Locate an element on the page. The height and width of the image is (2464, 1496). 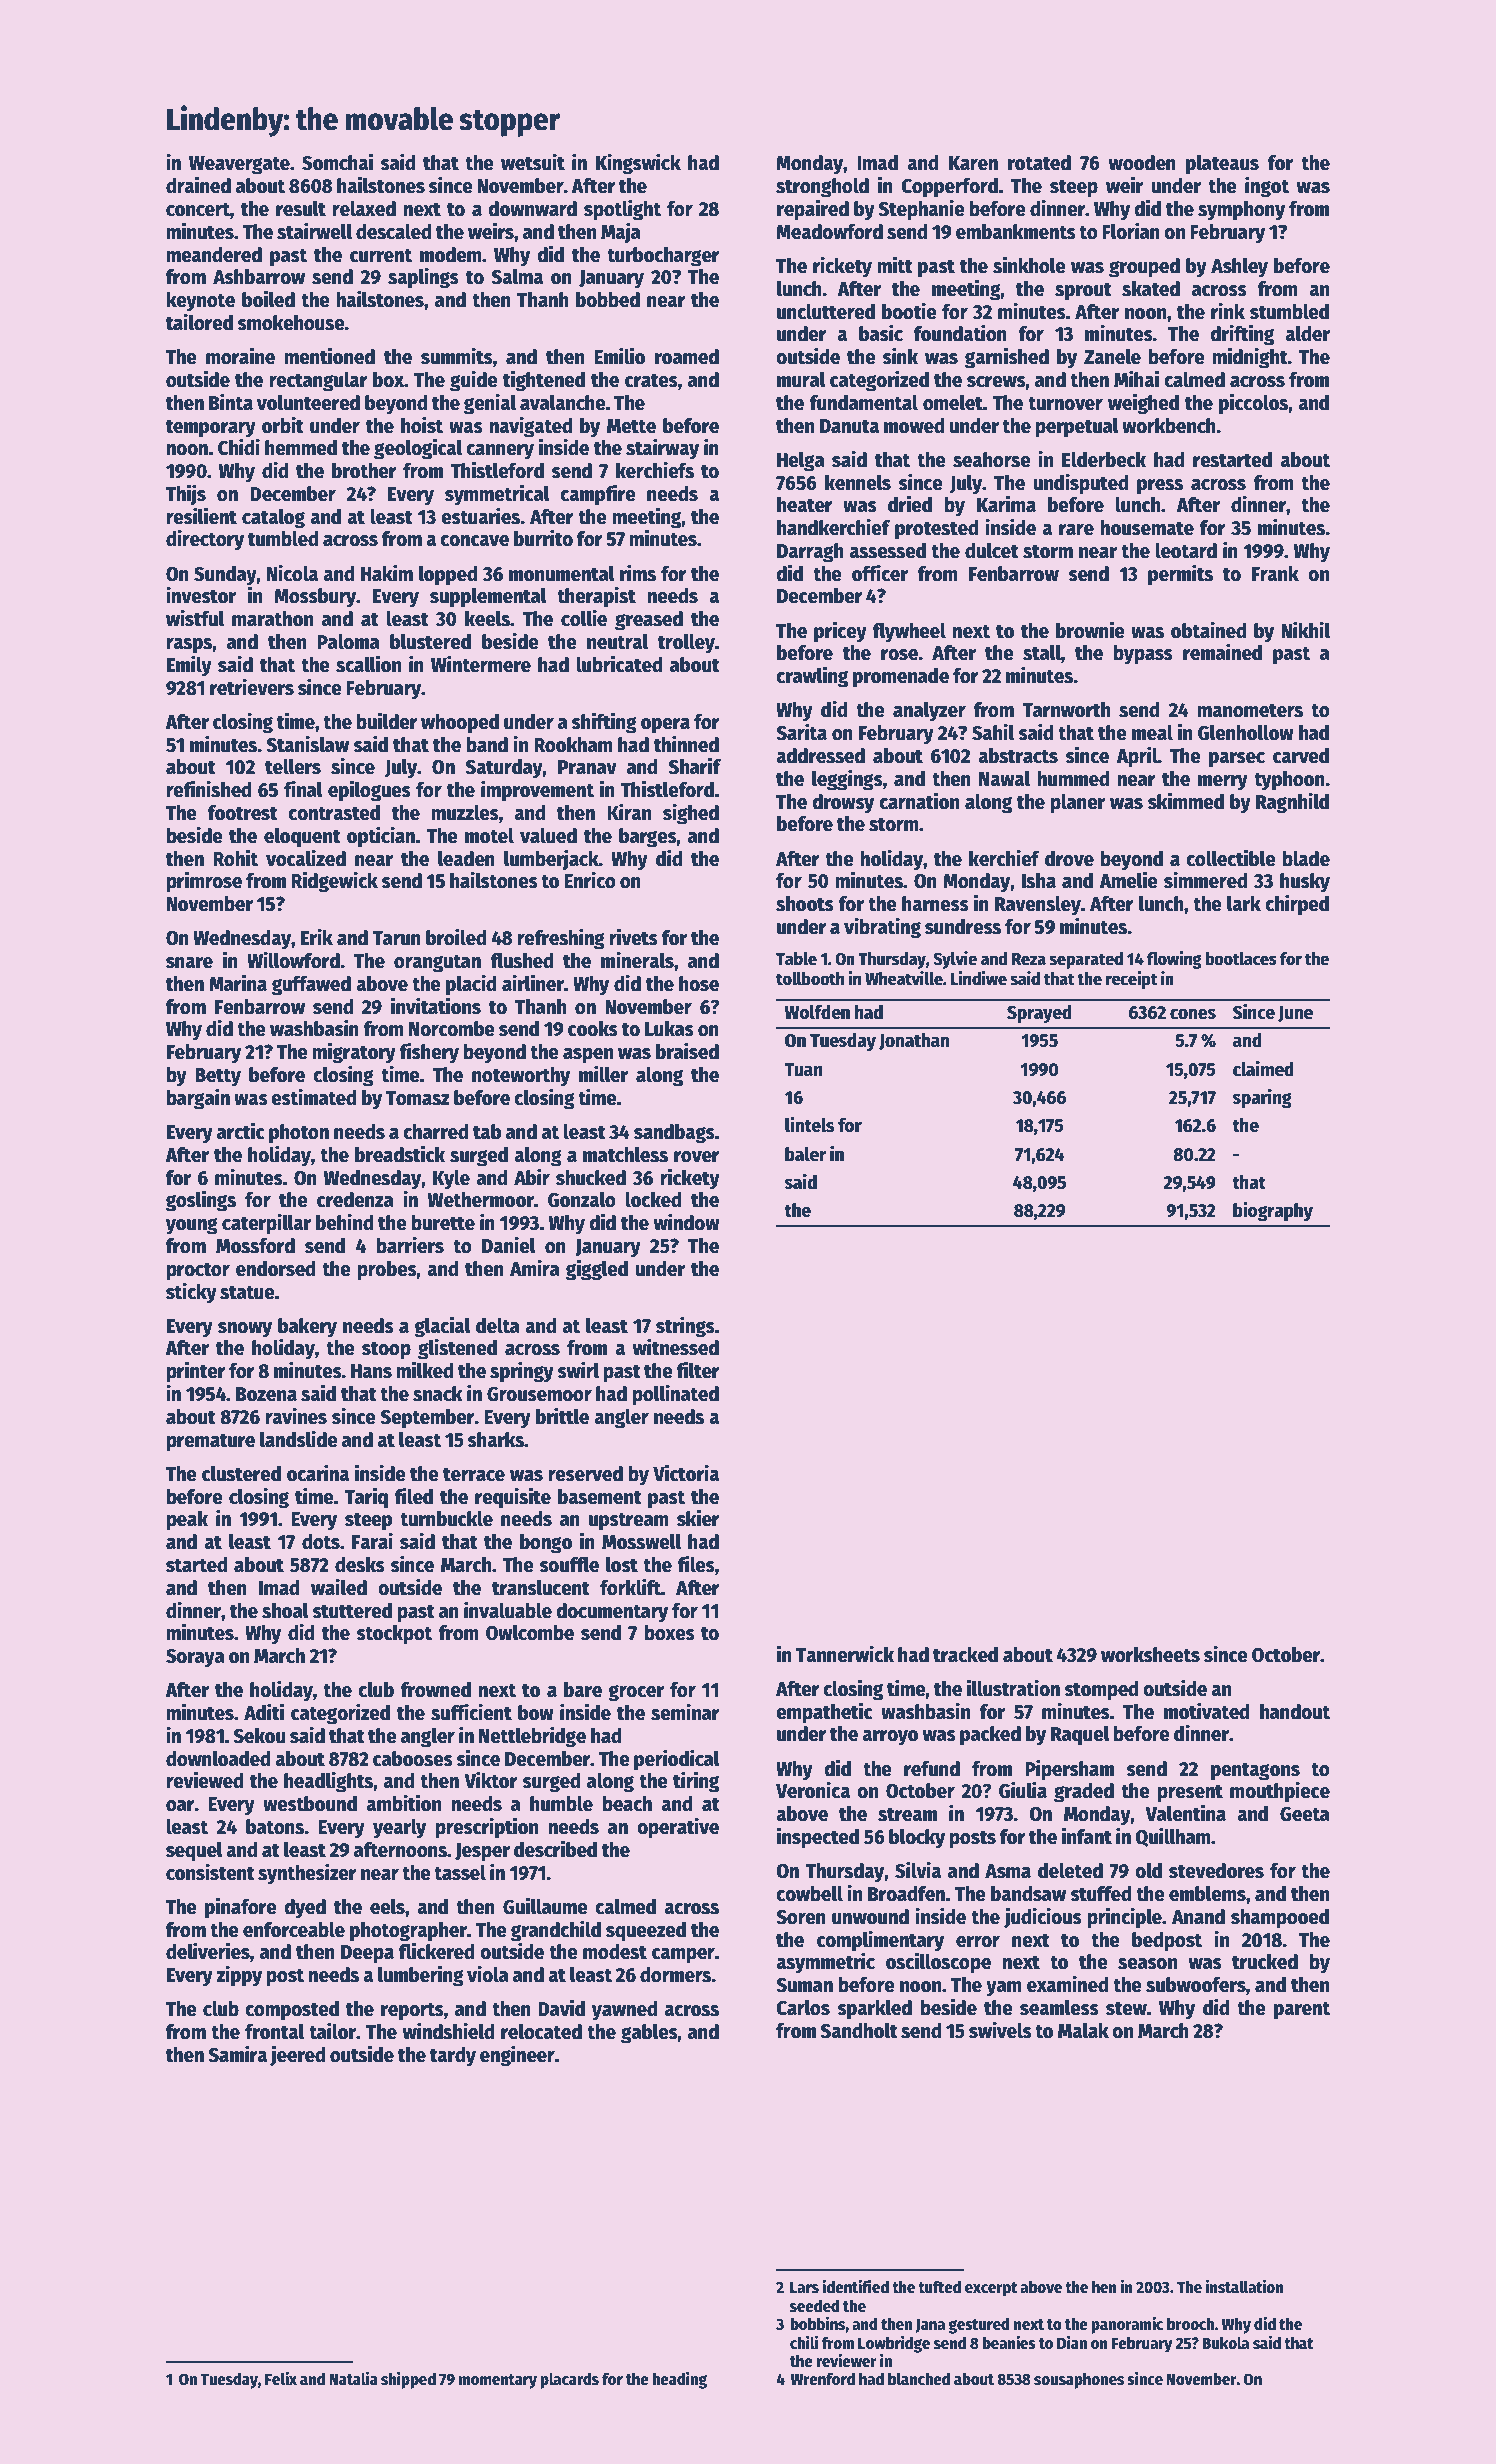
Kingswick is located at coordinates (638, 164).
